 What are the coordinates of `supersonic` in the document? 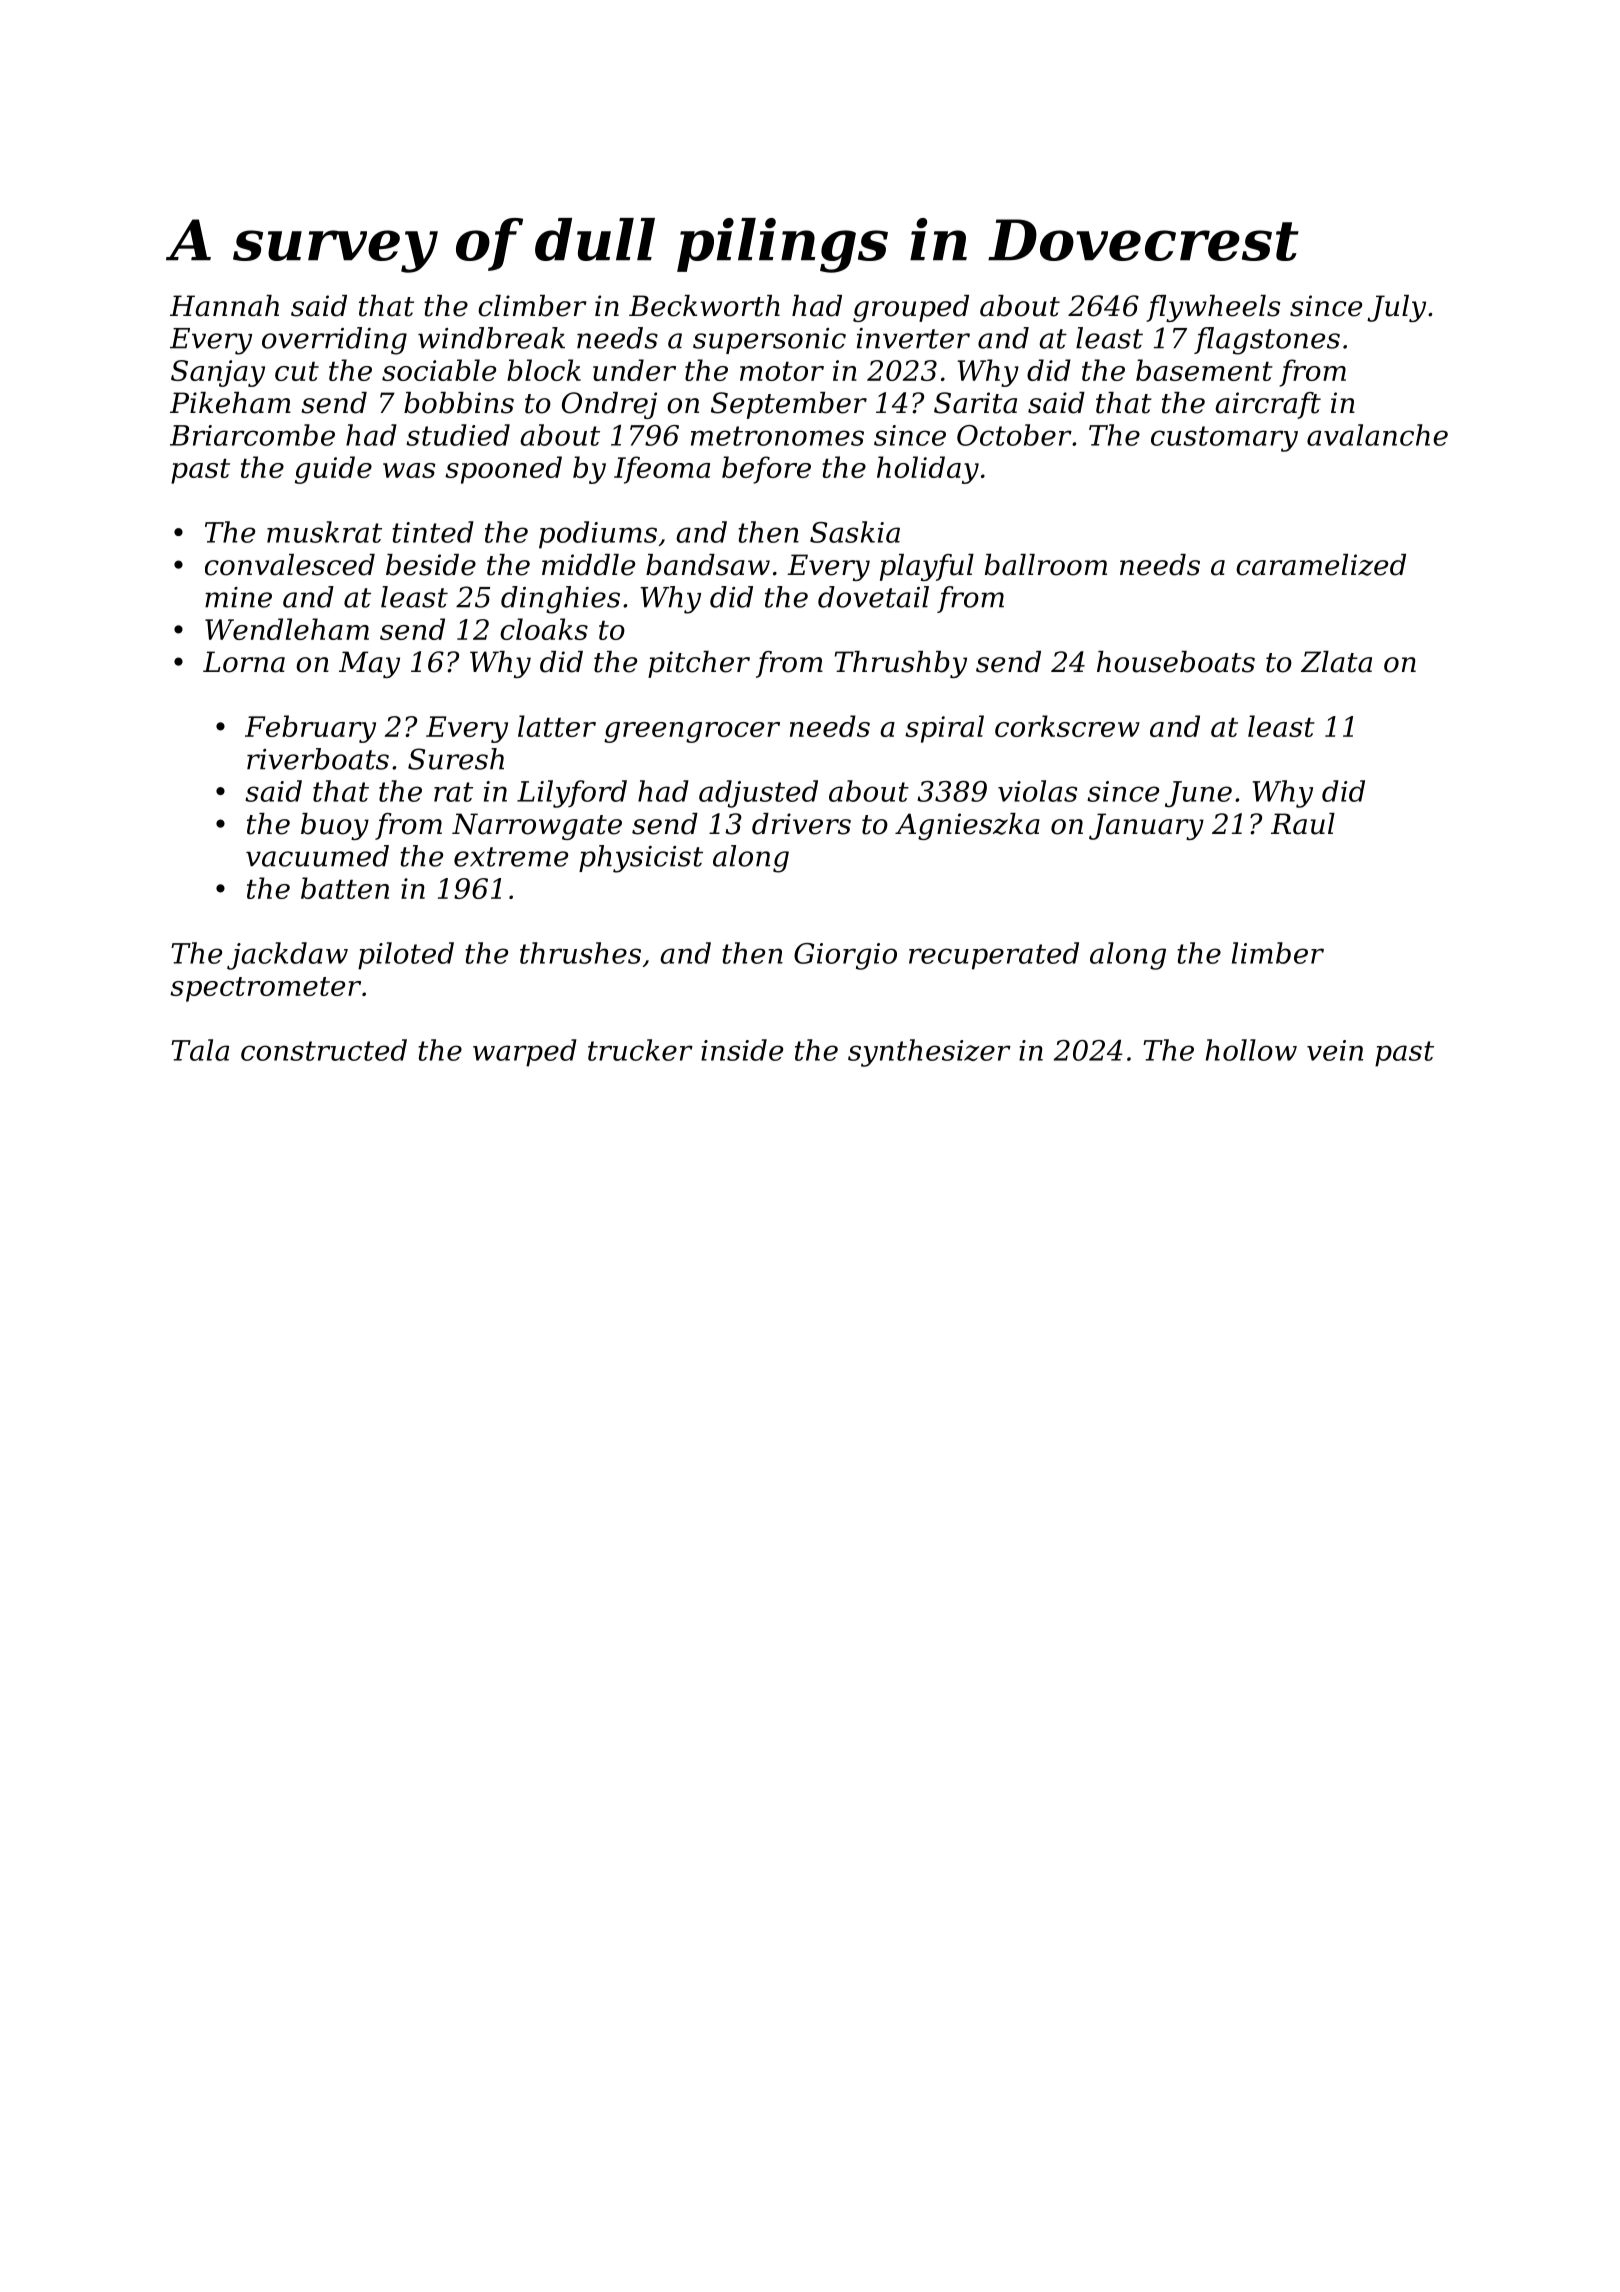 It's located at (769, 341).
